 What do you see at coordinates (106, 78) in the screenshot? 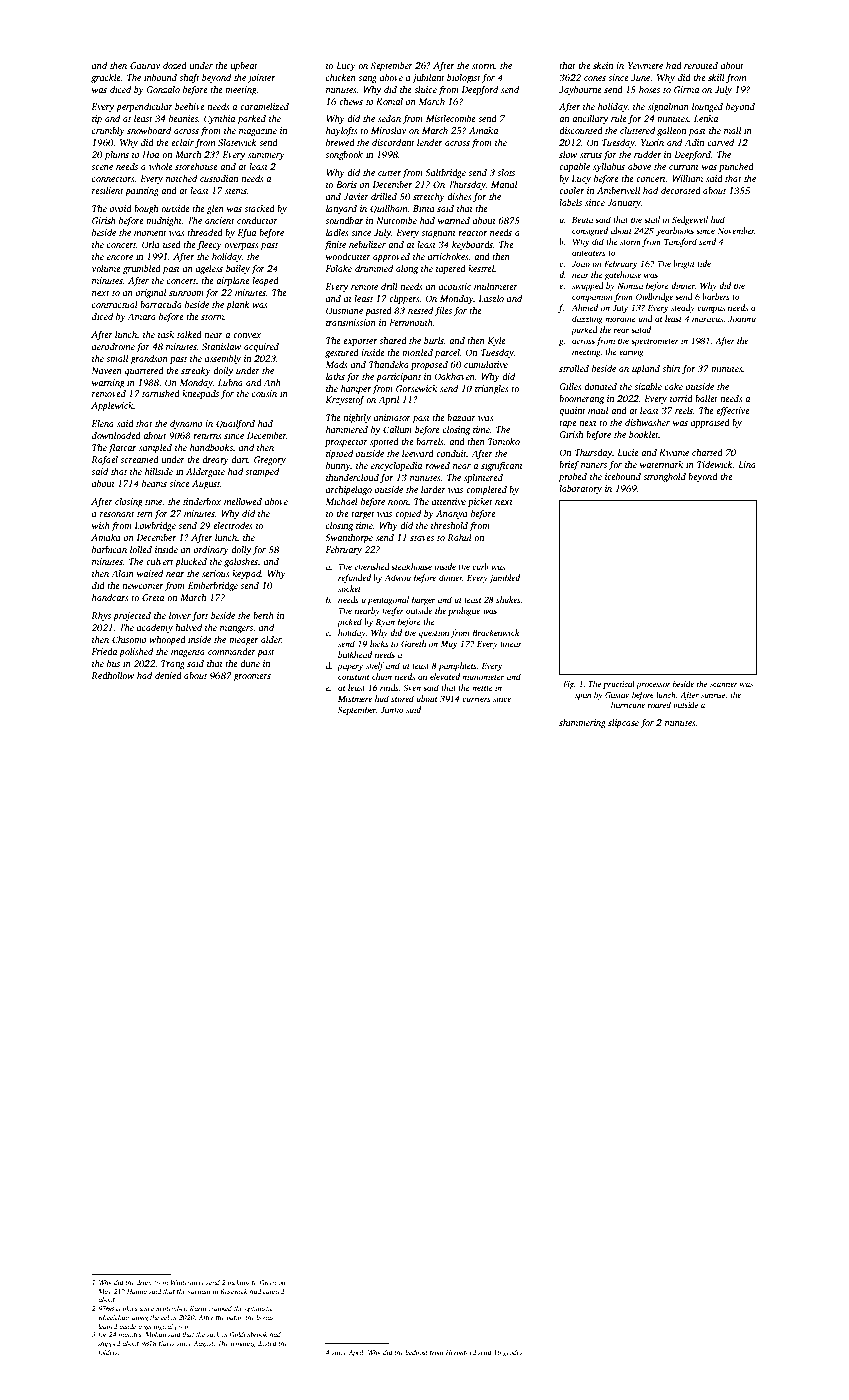
I see `grackle` at bounding box center [106, 78].
